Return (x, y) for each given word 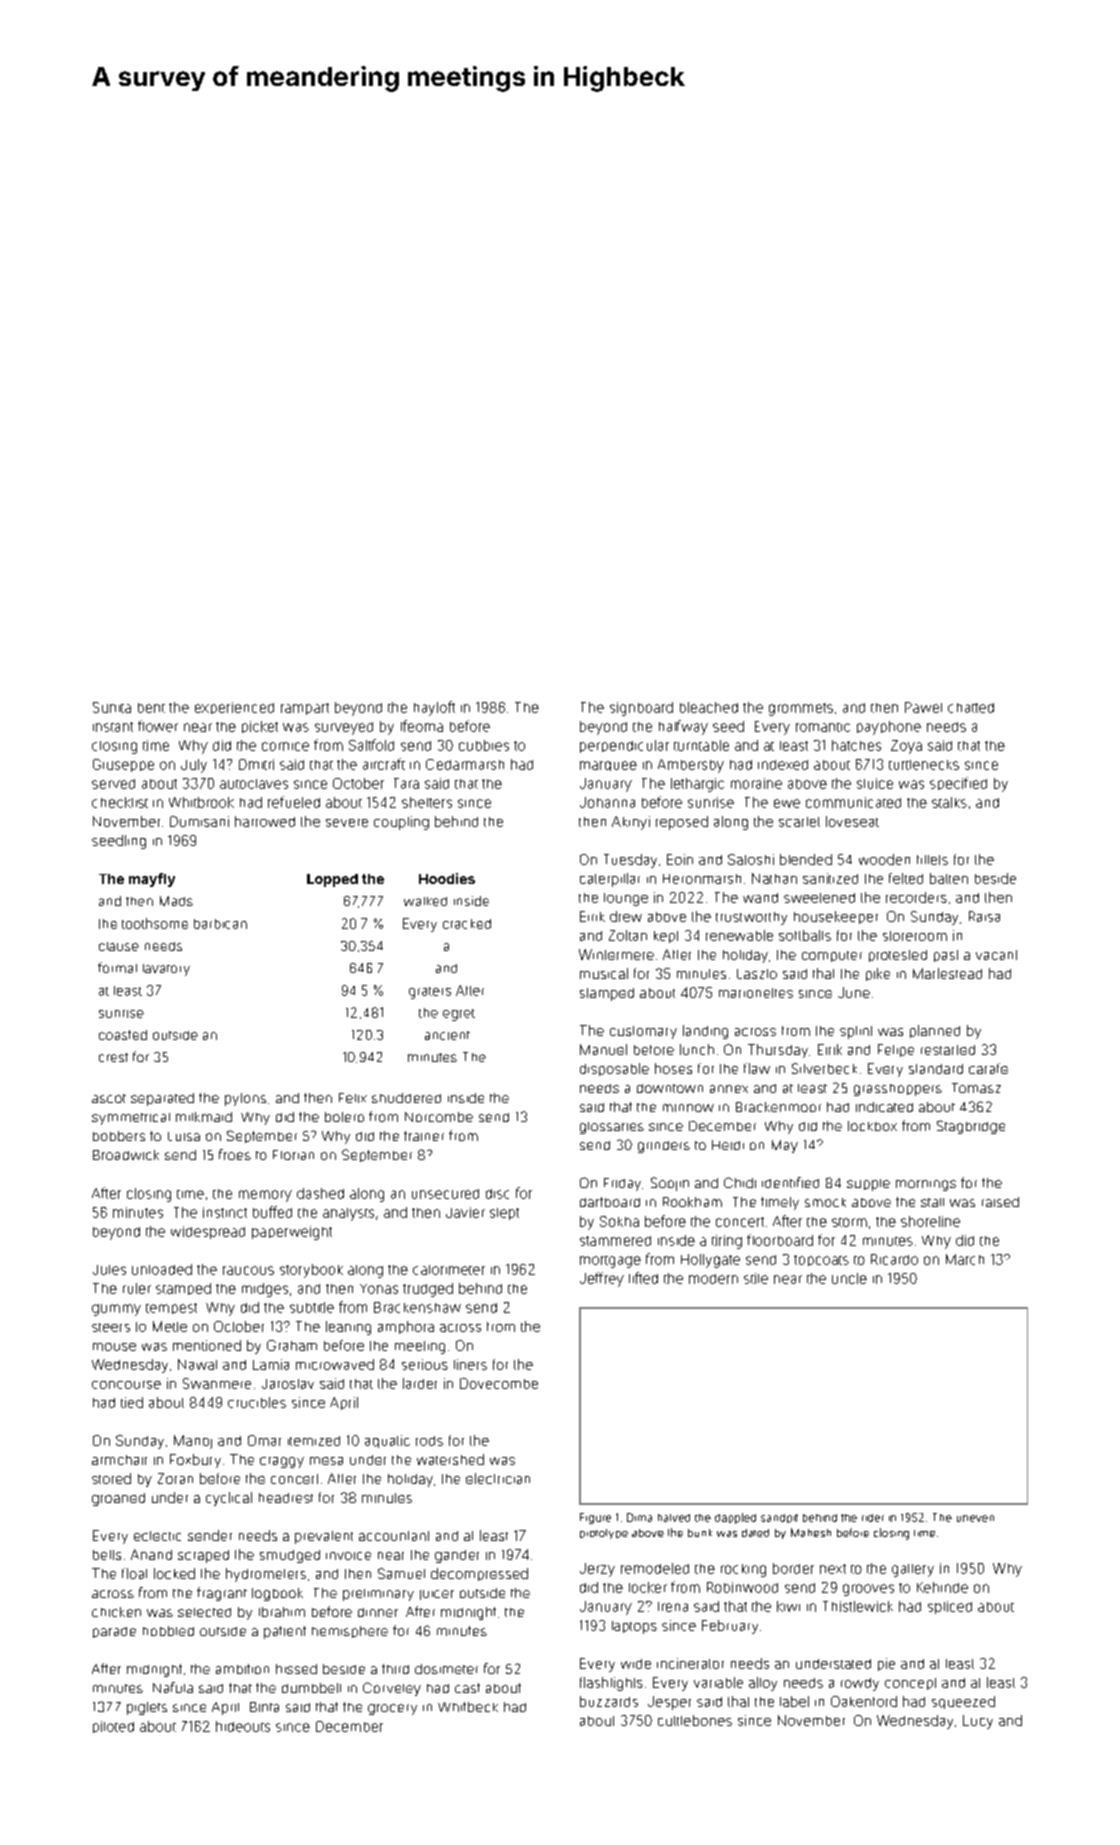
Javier (465, 1212)
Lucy (978, 1722)
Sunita (112, 707)
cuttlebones (695, 1720)
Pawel (923, 707)
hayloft (434, 708)
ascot (109, 1098)
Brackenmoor (778, 1107)
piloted (113, 1727)
